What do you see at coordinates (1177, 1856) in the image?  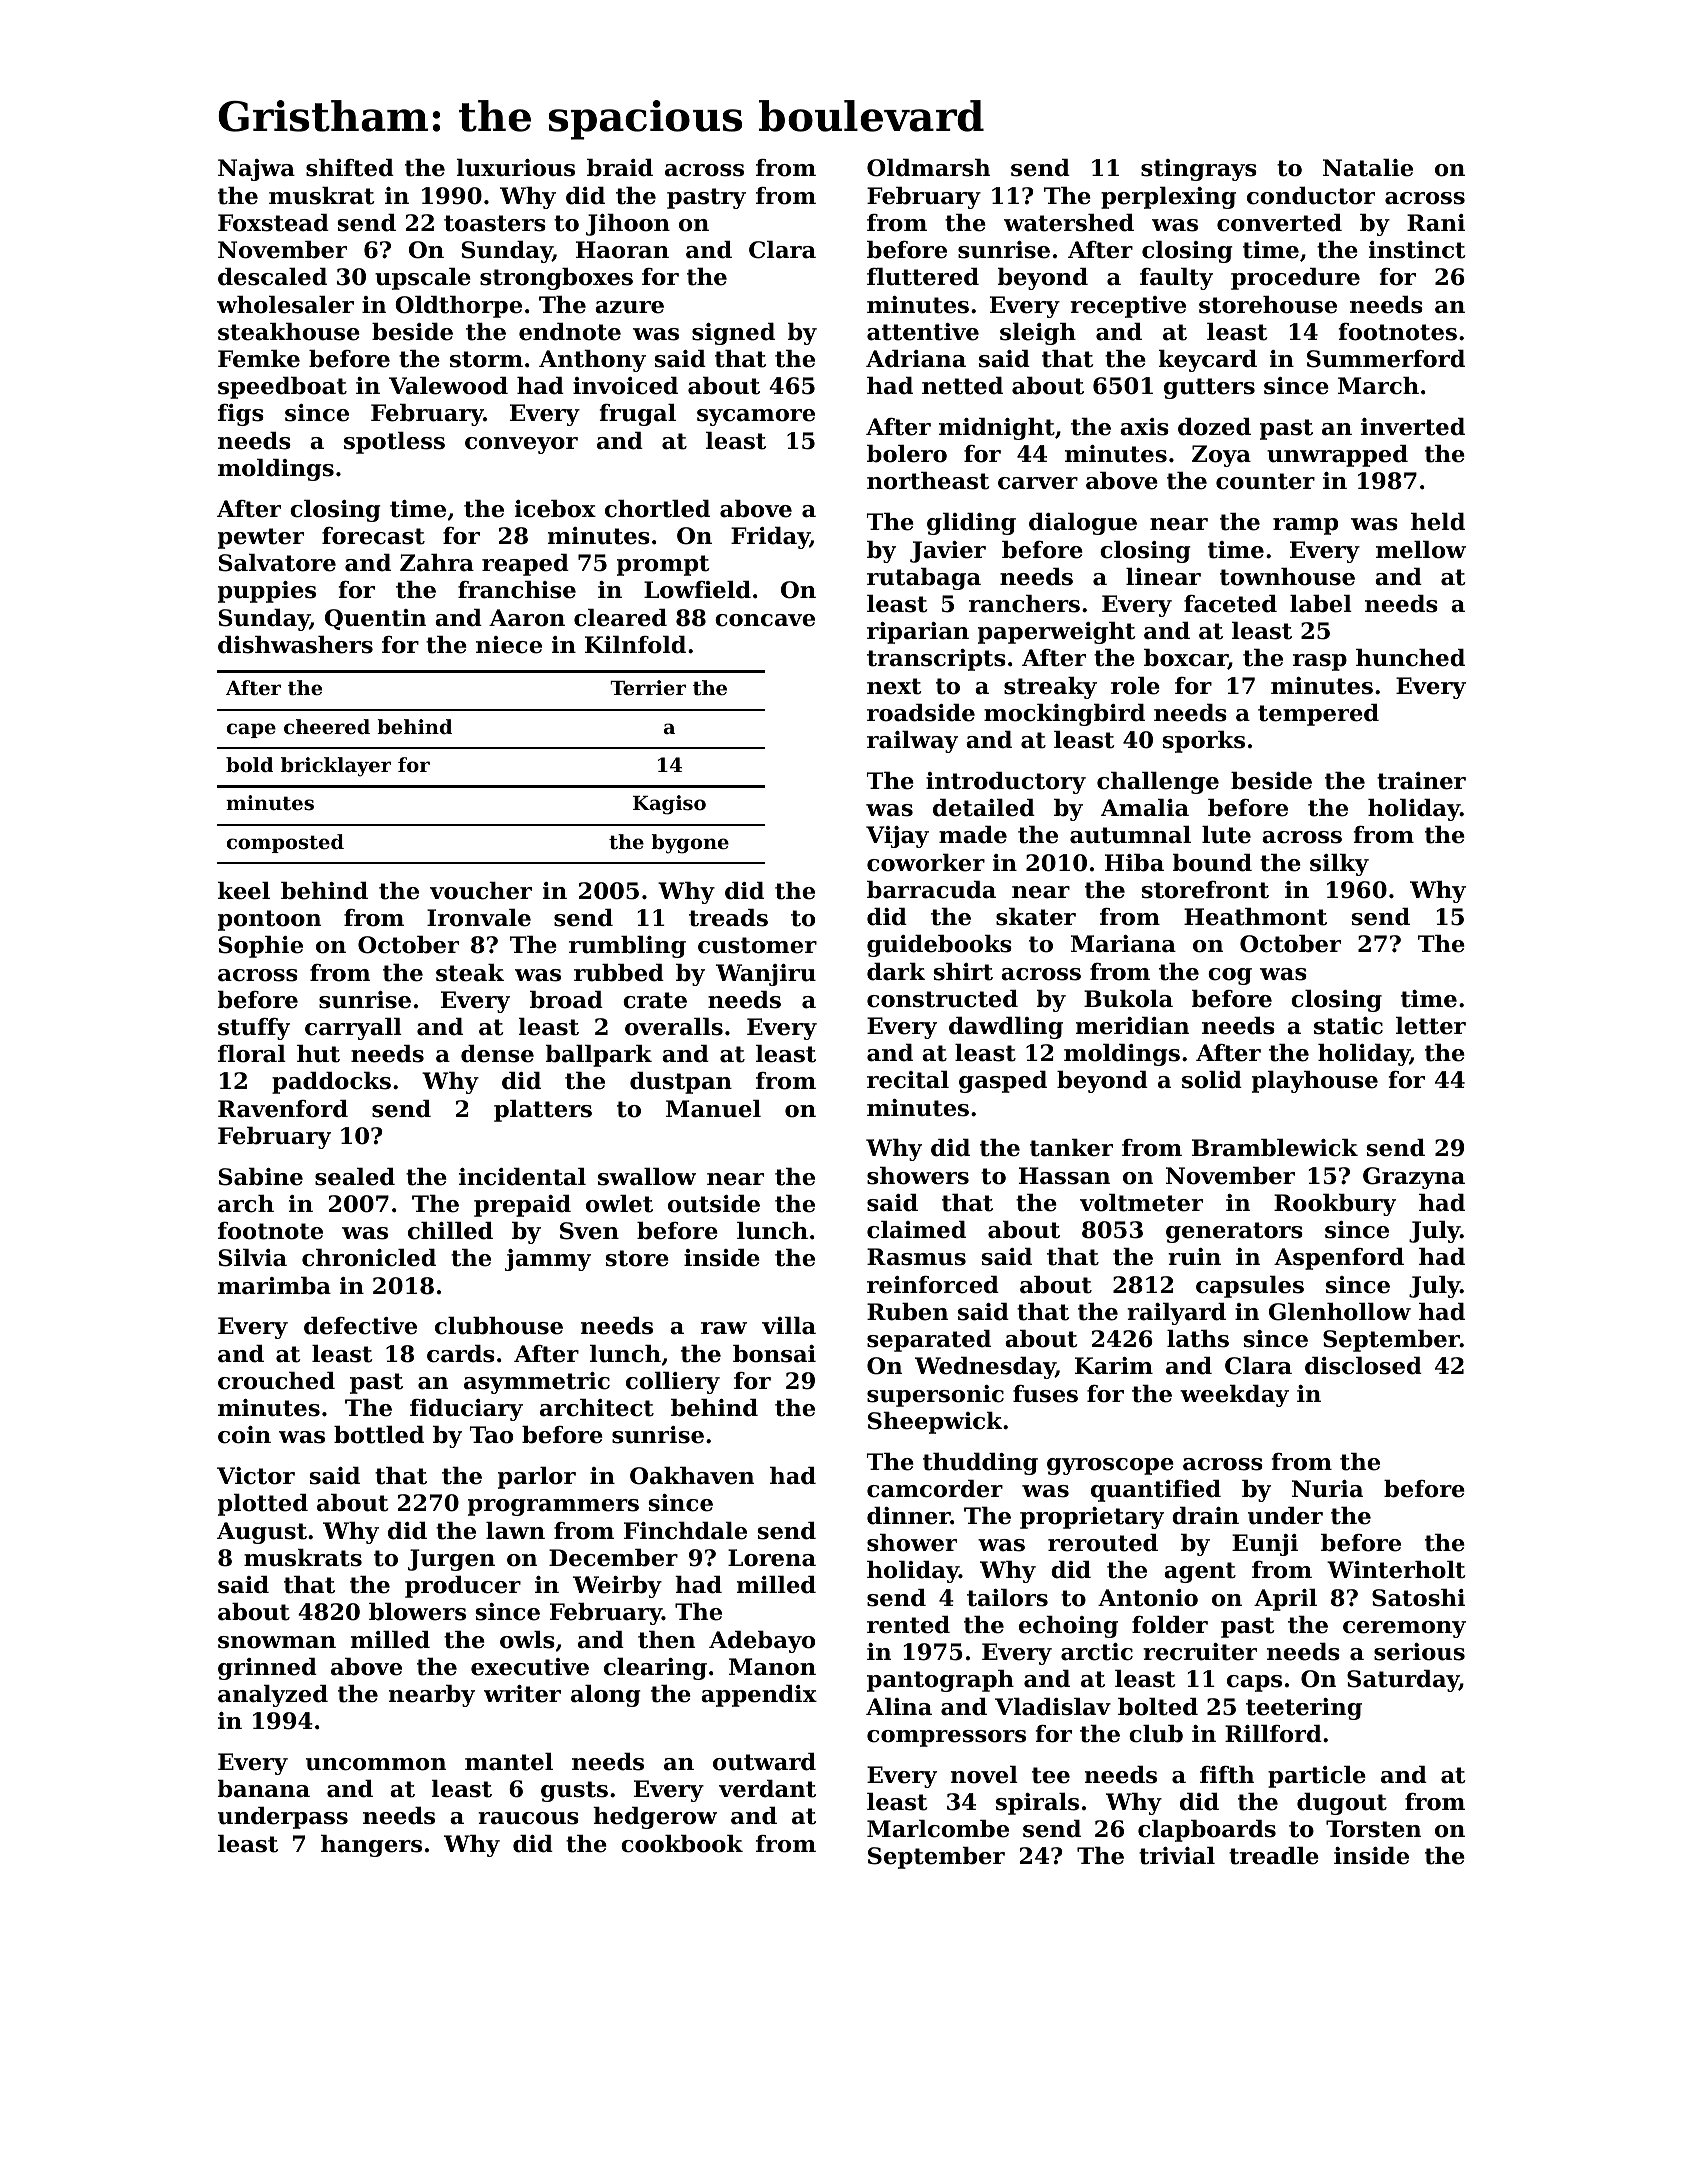 I see `trivial` at bounding box center [1177, 1856].
